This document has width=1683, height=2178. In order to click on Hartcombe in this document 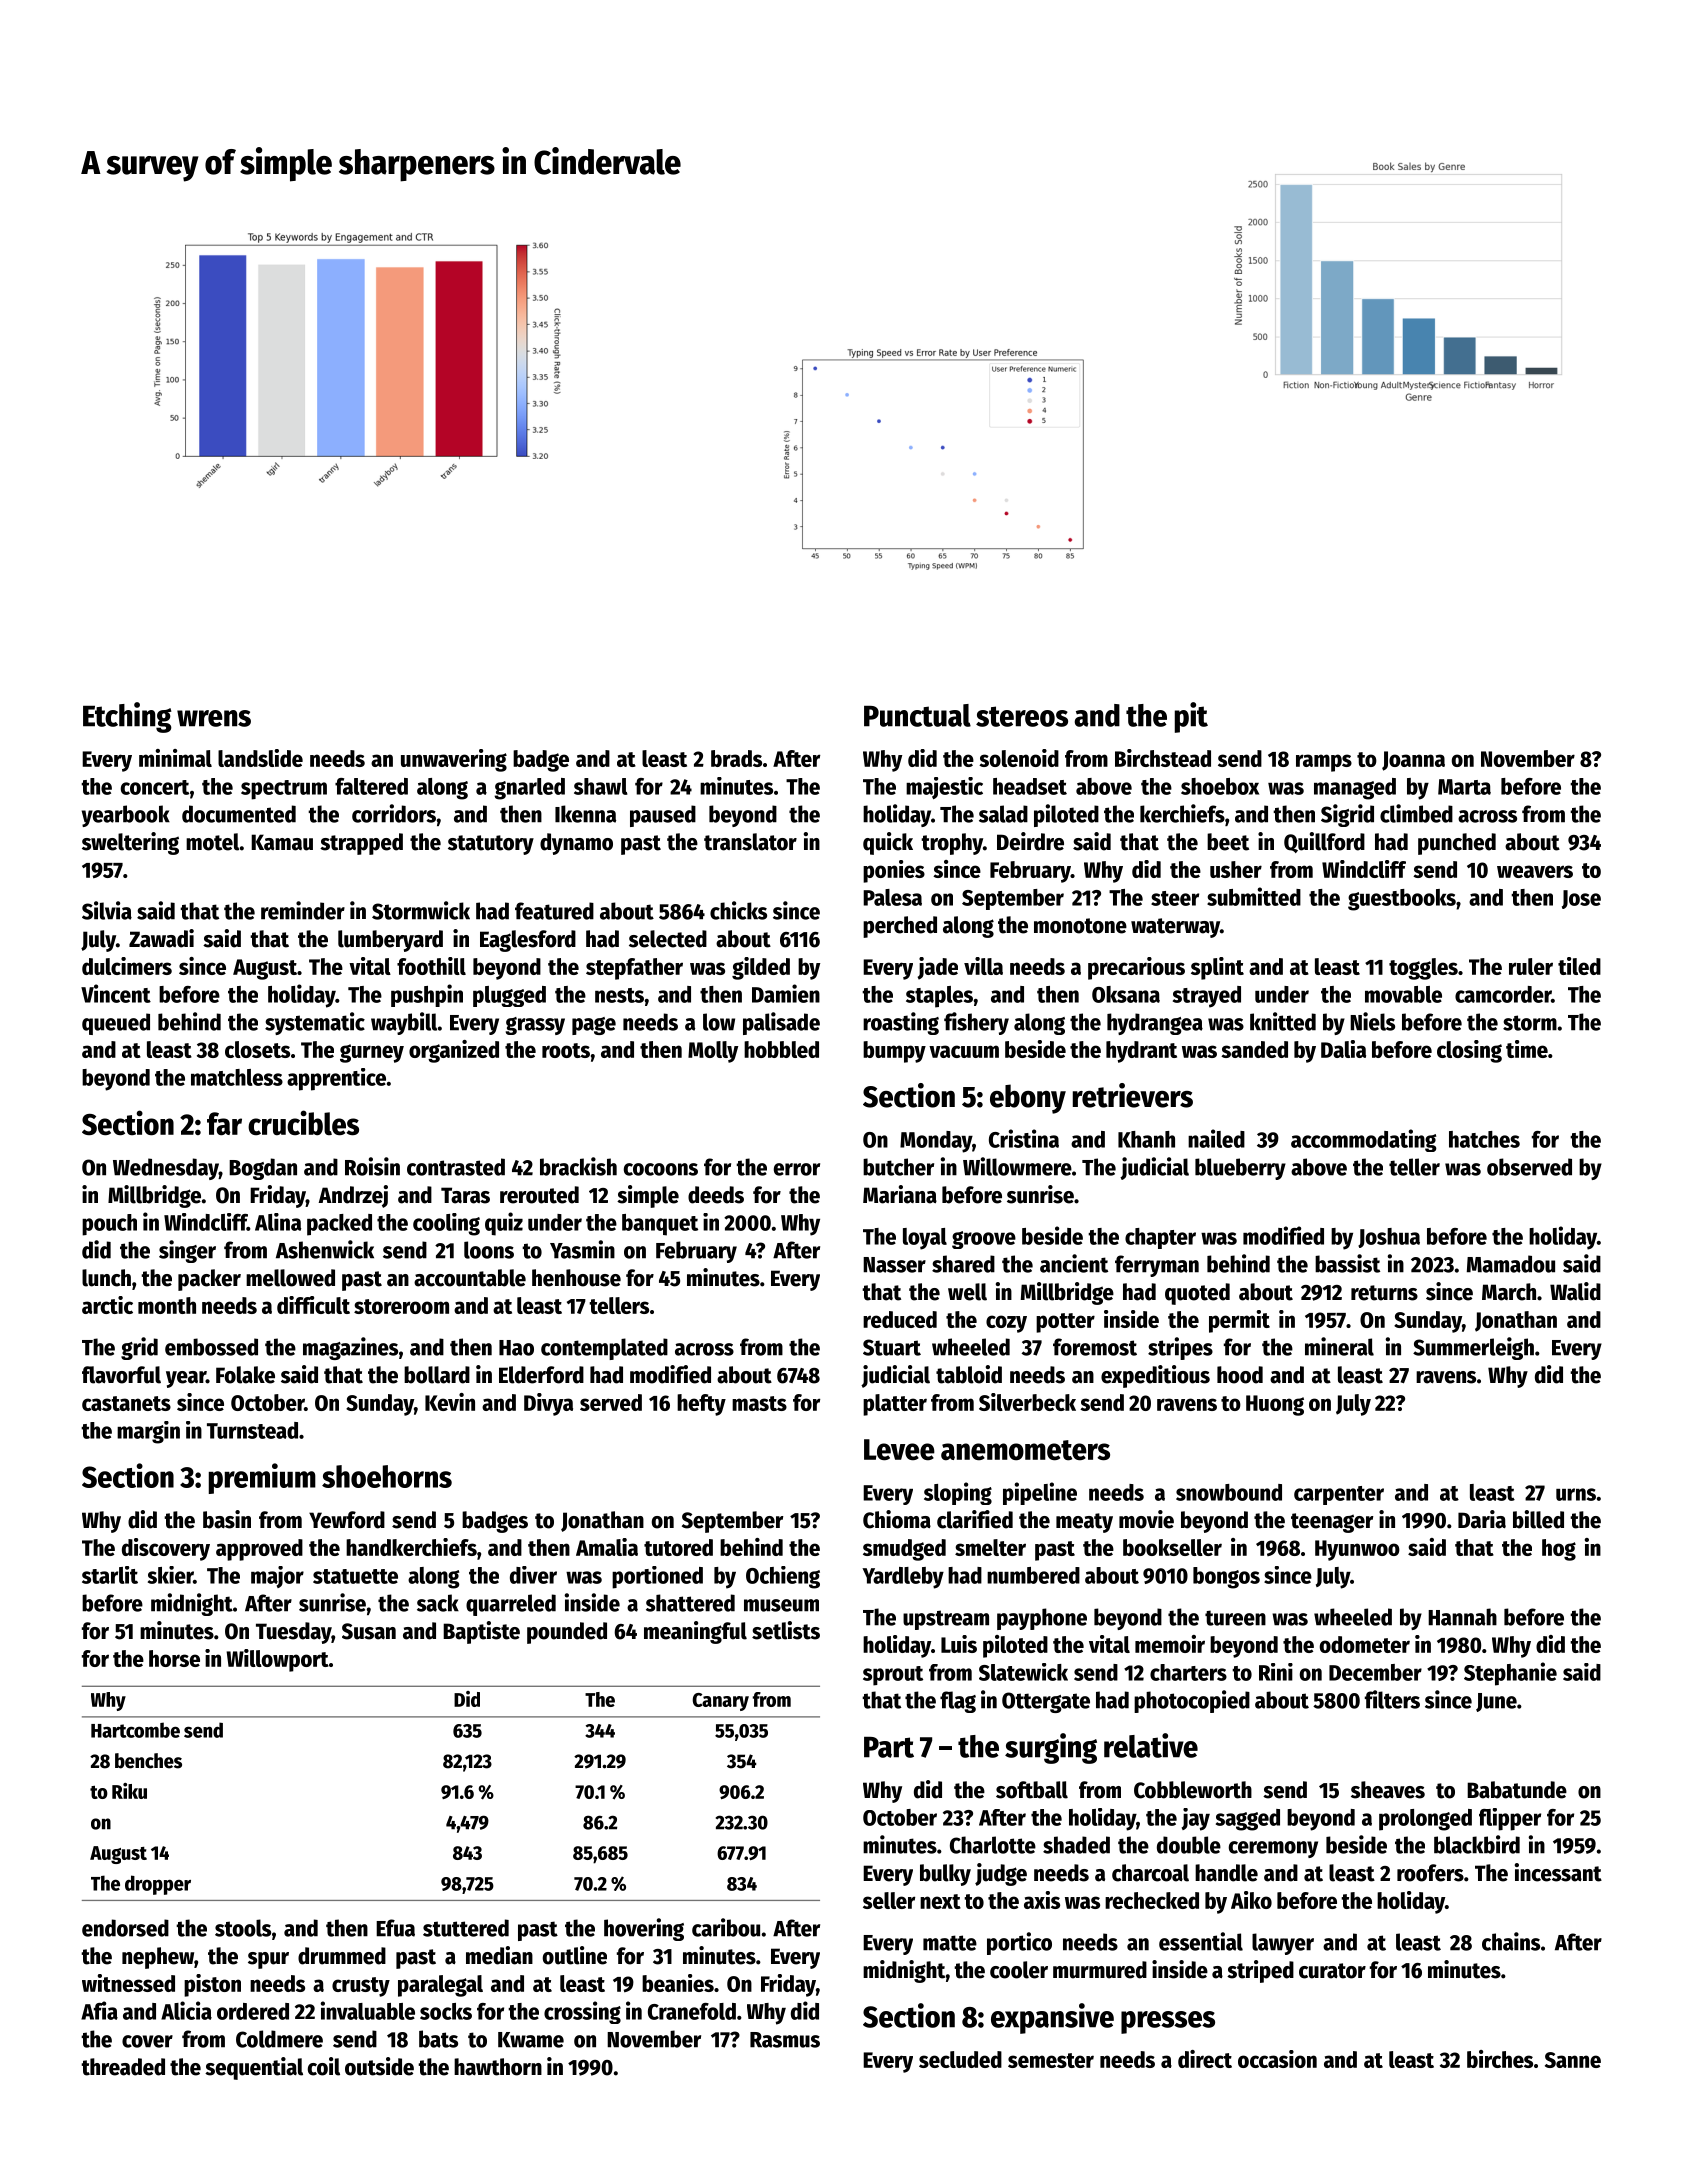, I will do `click(135, 1730)`.
